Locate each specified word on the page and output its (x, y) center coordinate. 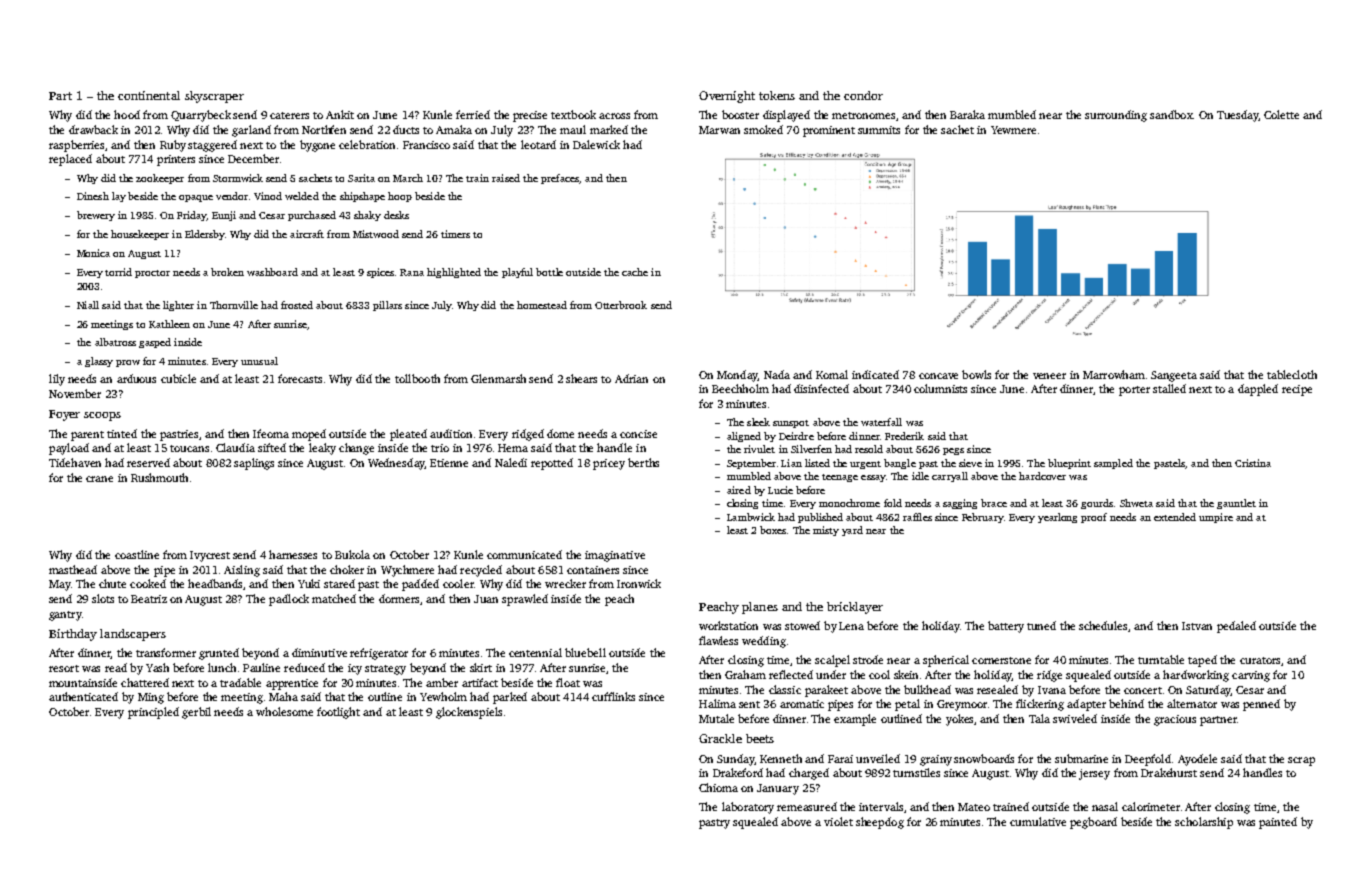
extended (1175, 517)
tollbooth (417, 378)
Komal (832, 374)
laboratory (748, 808)
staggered (212, 146)
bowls (976, 374)
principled (153, 713)
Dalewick (596, 144)
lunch (222, 667)
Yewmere (1013, 130)
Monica (93, 253)
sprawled (525, 600)
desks (396, 215)
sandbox (1171, 114)
